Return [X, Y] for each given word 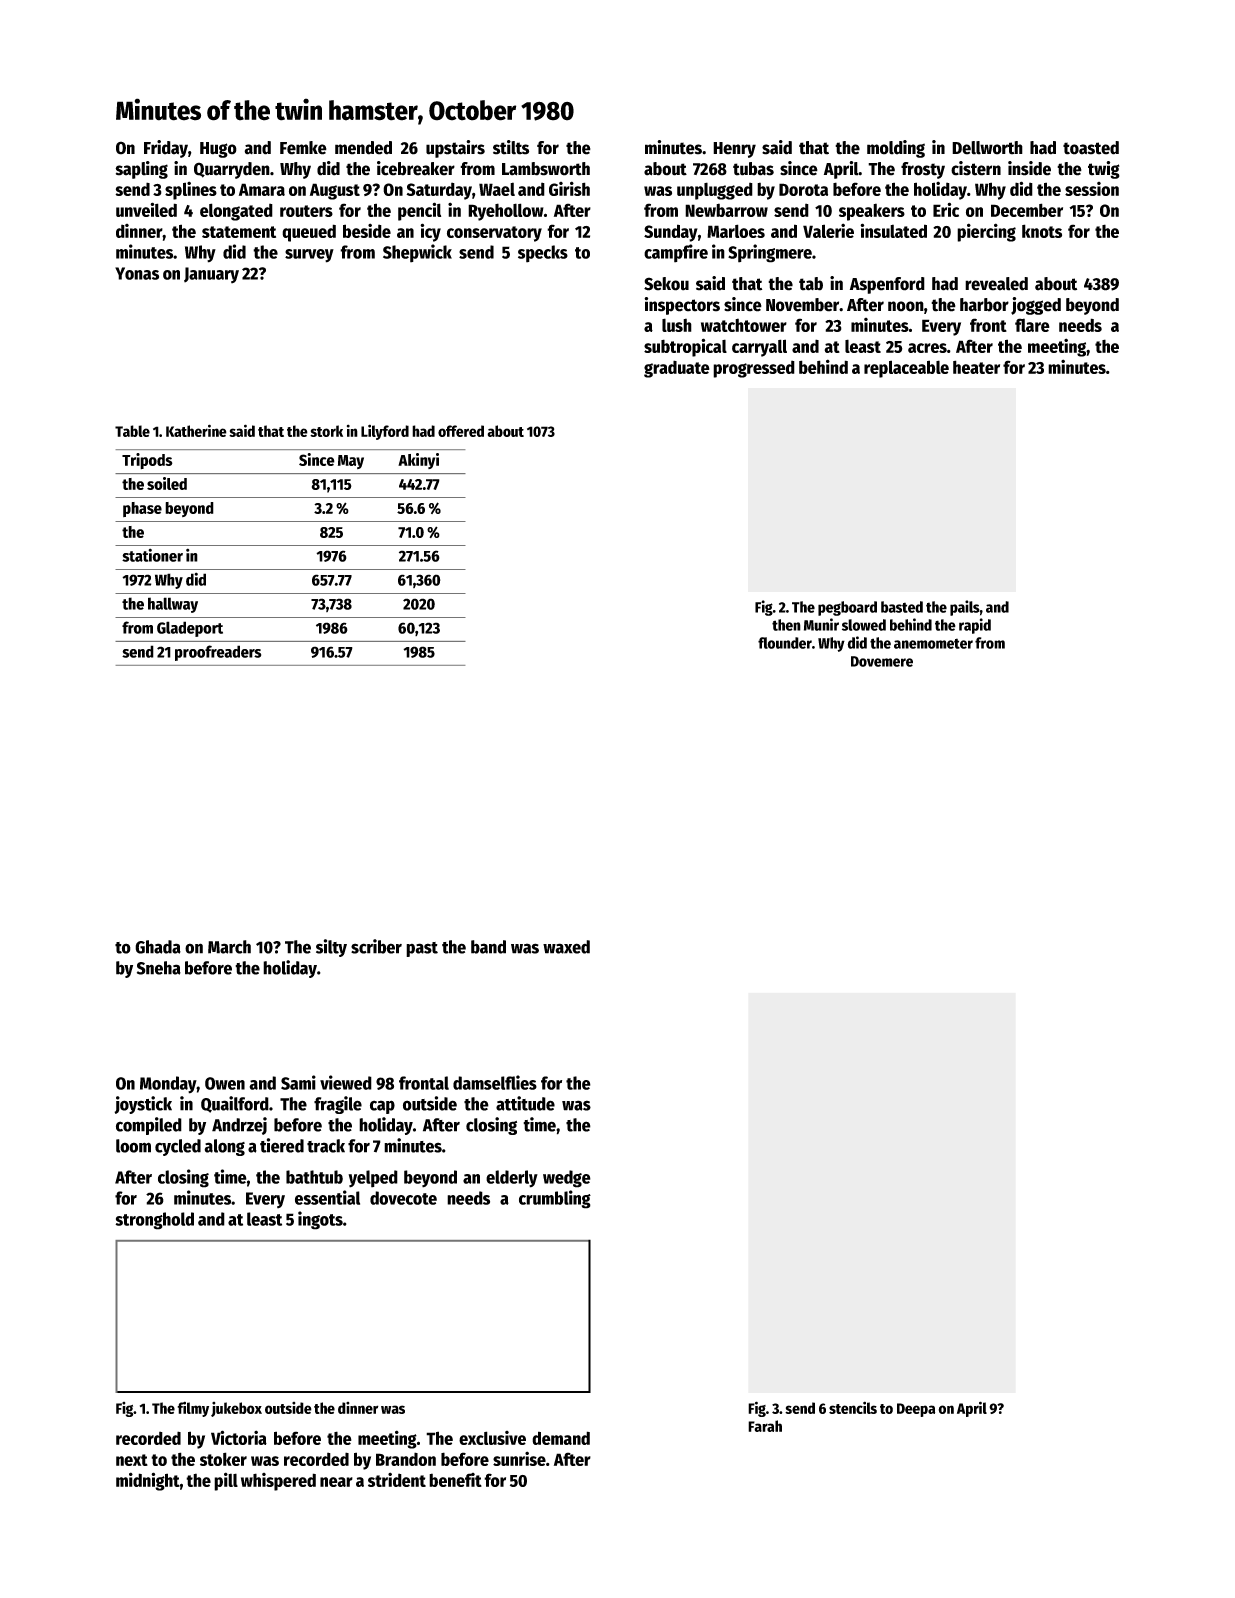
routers [306, 211]
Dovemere [882, 661]
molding [896, 149]
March [229, 947]
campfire [676, 253]
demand [561, 1438]
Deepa [916, 1410]
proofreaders [218, 653]
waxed [566, 947]
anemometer [933, 643]
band [488, 947]
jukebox [236, 1409]
